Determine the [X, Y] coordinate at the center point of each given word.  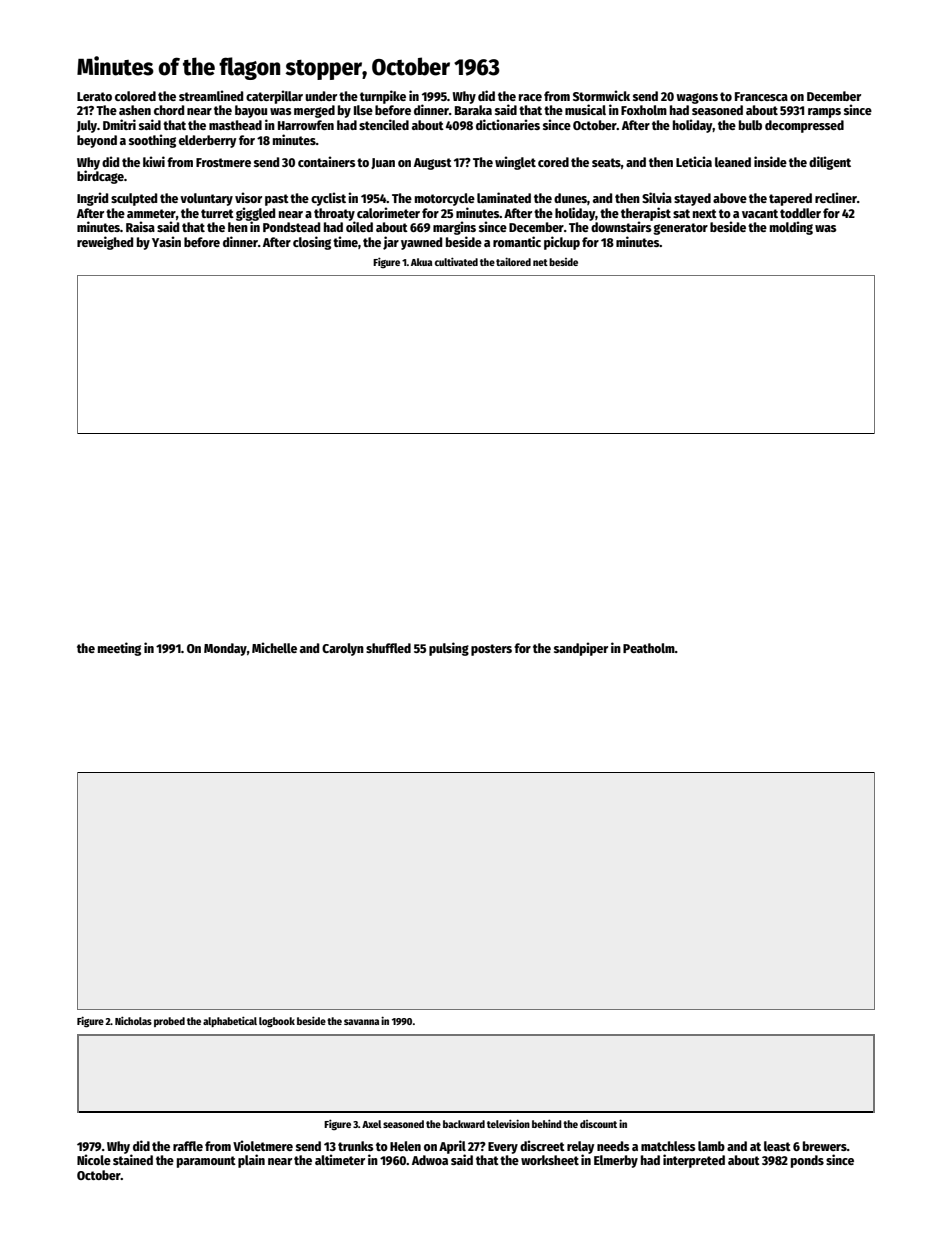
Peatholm [649, 648]
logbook [277, 1022]
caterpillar [274, 97]
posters [491, 650]
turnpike [383, 97]
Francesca [761, 96]
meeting [119, 649]
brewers [825, 1146]
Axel [371, 1124]
